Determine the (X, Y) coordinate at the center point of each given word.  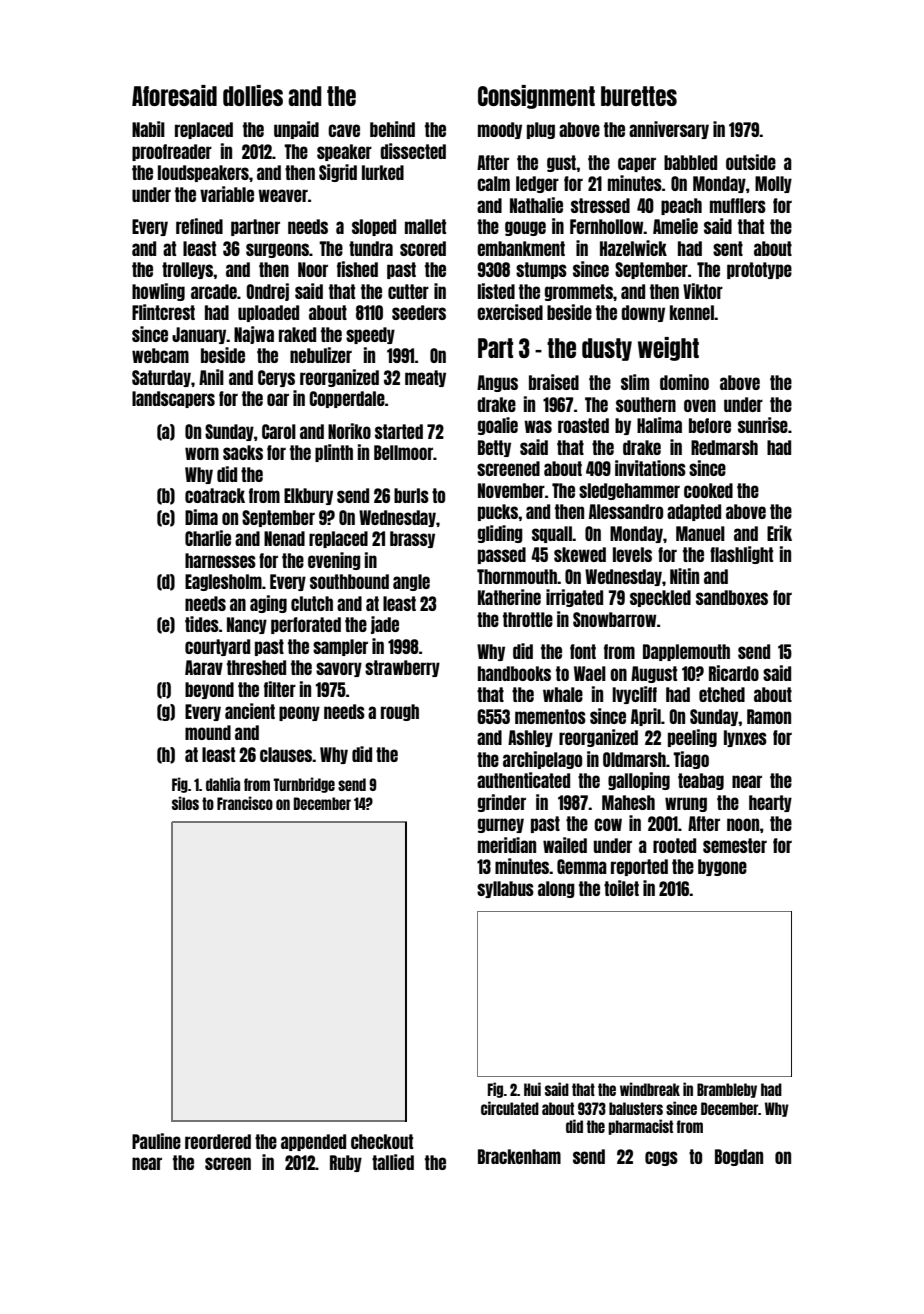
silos (185, 803)
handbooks (514, 673)
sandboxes (732, 597)
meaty (425, 378)
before (710, 425)
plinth (334, 453)
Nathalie (536, 205)
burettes (639, 96)
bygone (722, 867)
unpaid (296, 130)
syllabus (505, 889)
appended (313, 1142)
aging (268, 604)
